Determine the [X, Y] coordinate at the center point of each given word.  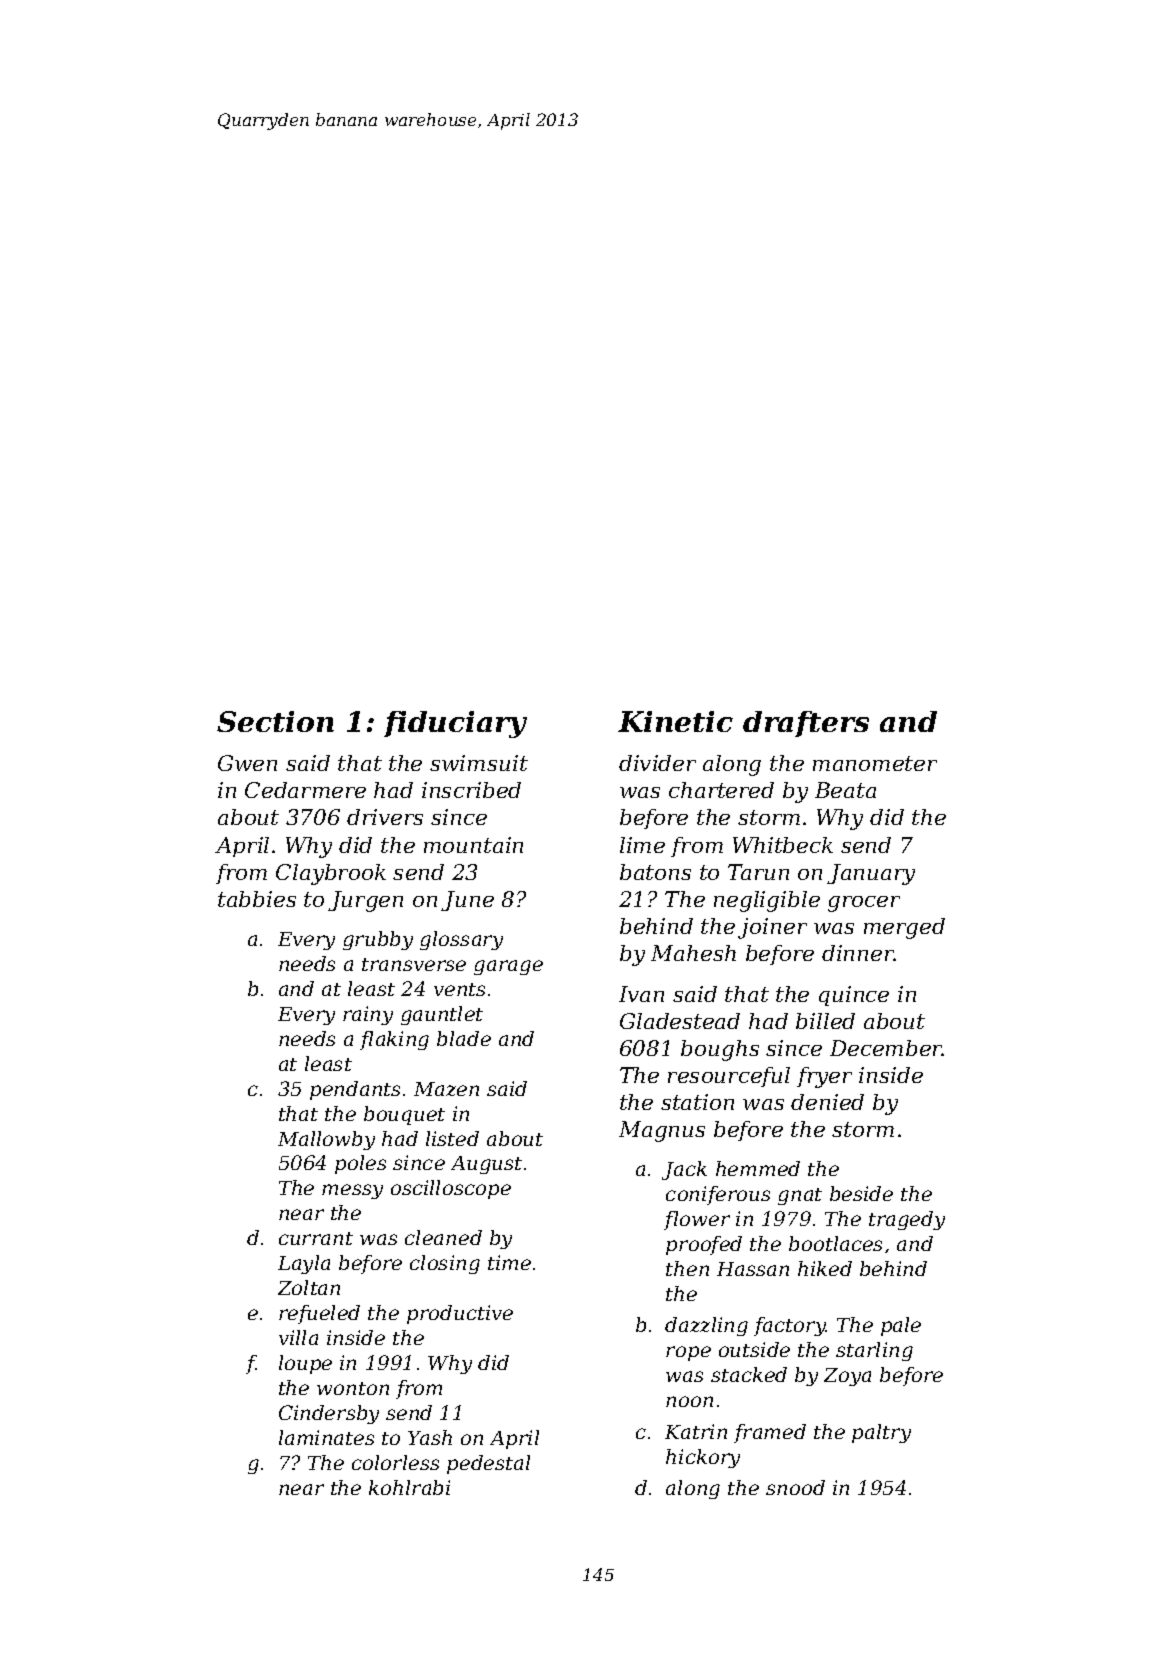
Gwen [247, 763]
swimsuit [479, 763]
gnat [800, 1196]
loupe [305, 1364]
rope [688, 1353]
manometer [875, 763]
